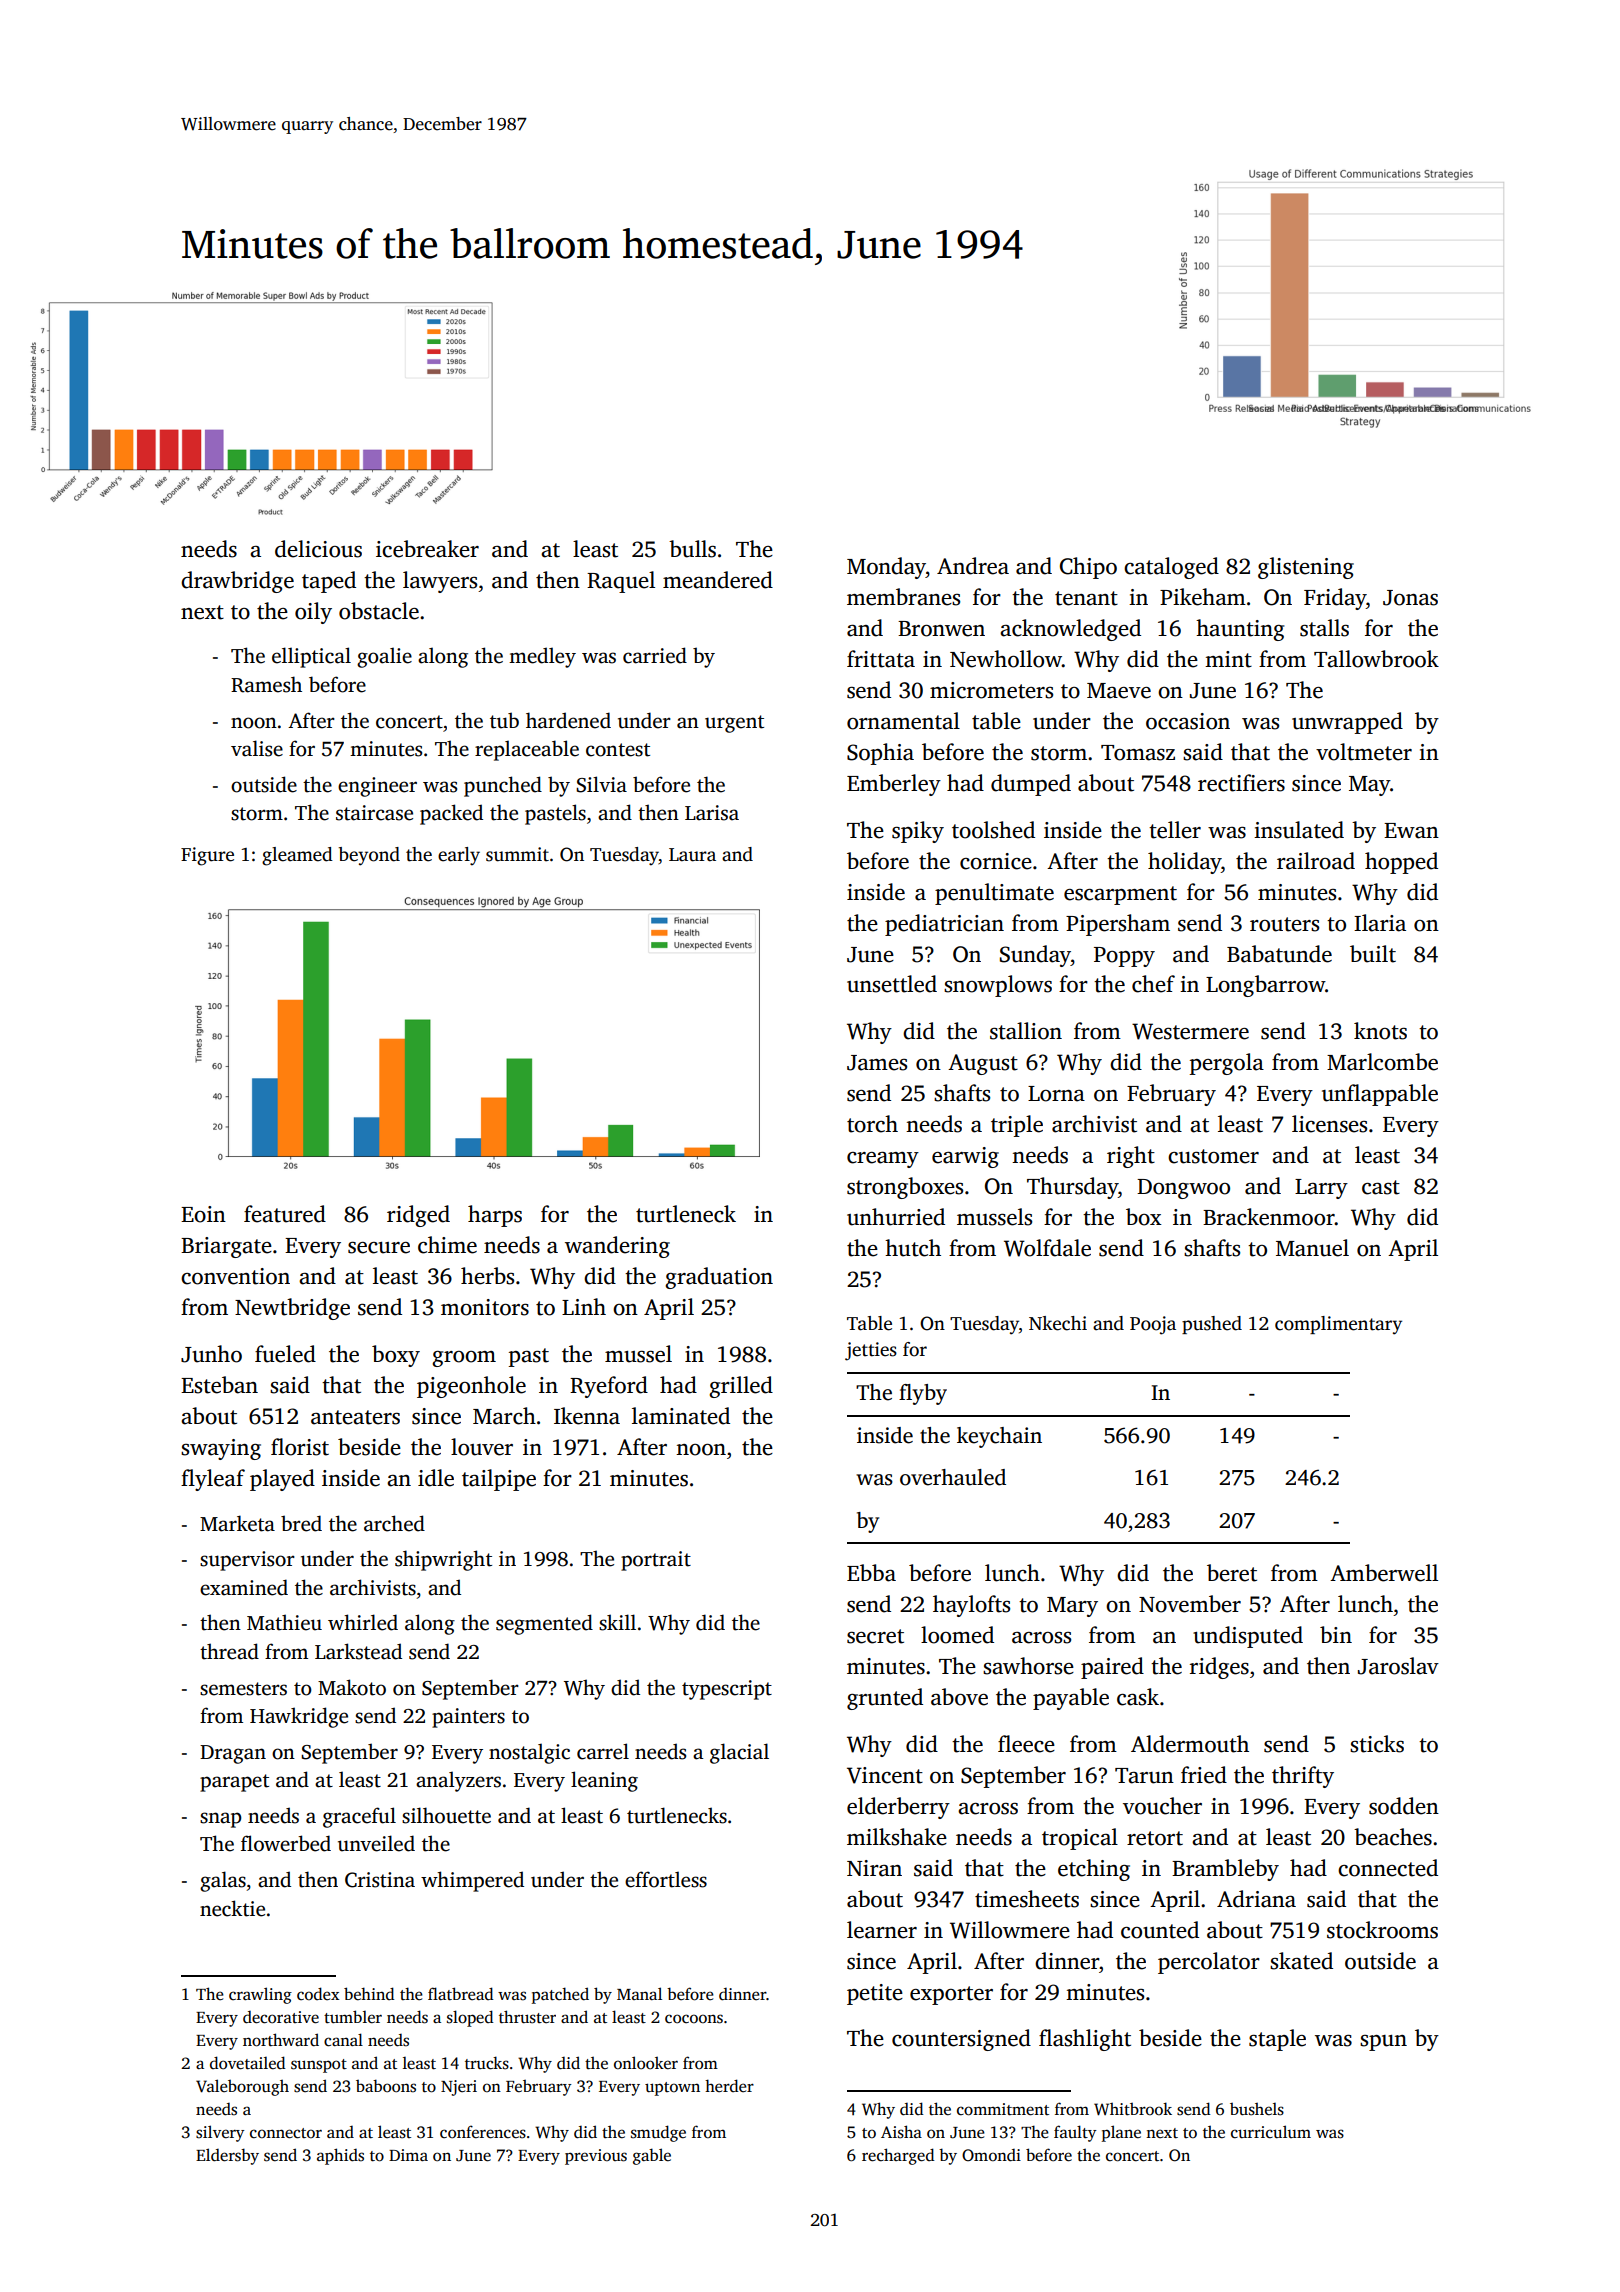 The width and height of the screenshot is (1620, 2292). Describe the element at coordinates (220, 2133) in the screenshot. I see `silvery` at that location.
